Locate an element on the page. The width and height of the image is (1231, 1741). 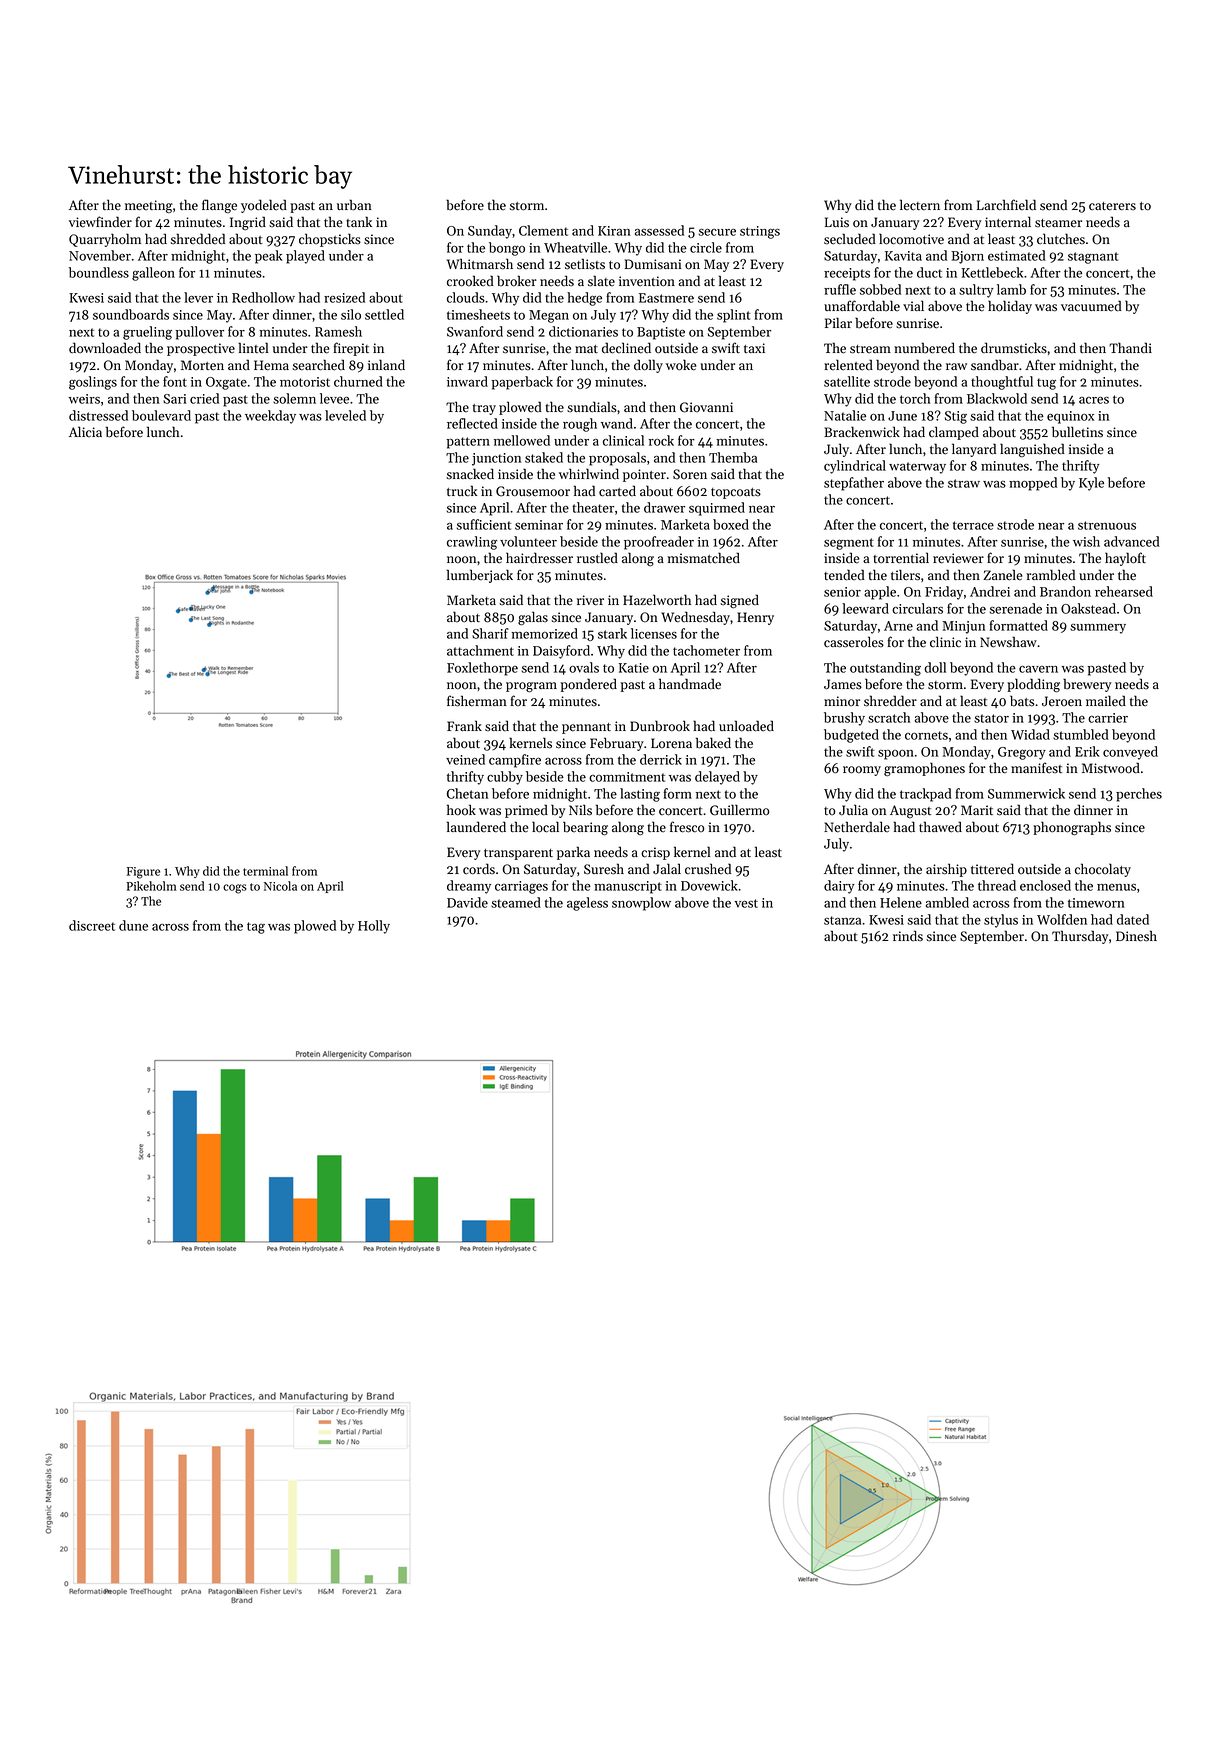
caterers is located at coordinates (1112, 206).
